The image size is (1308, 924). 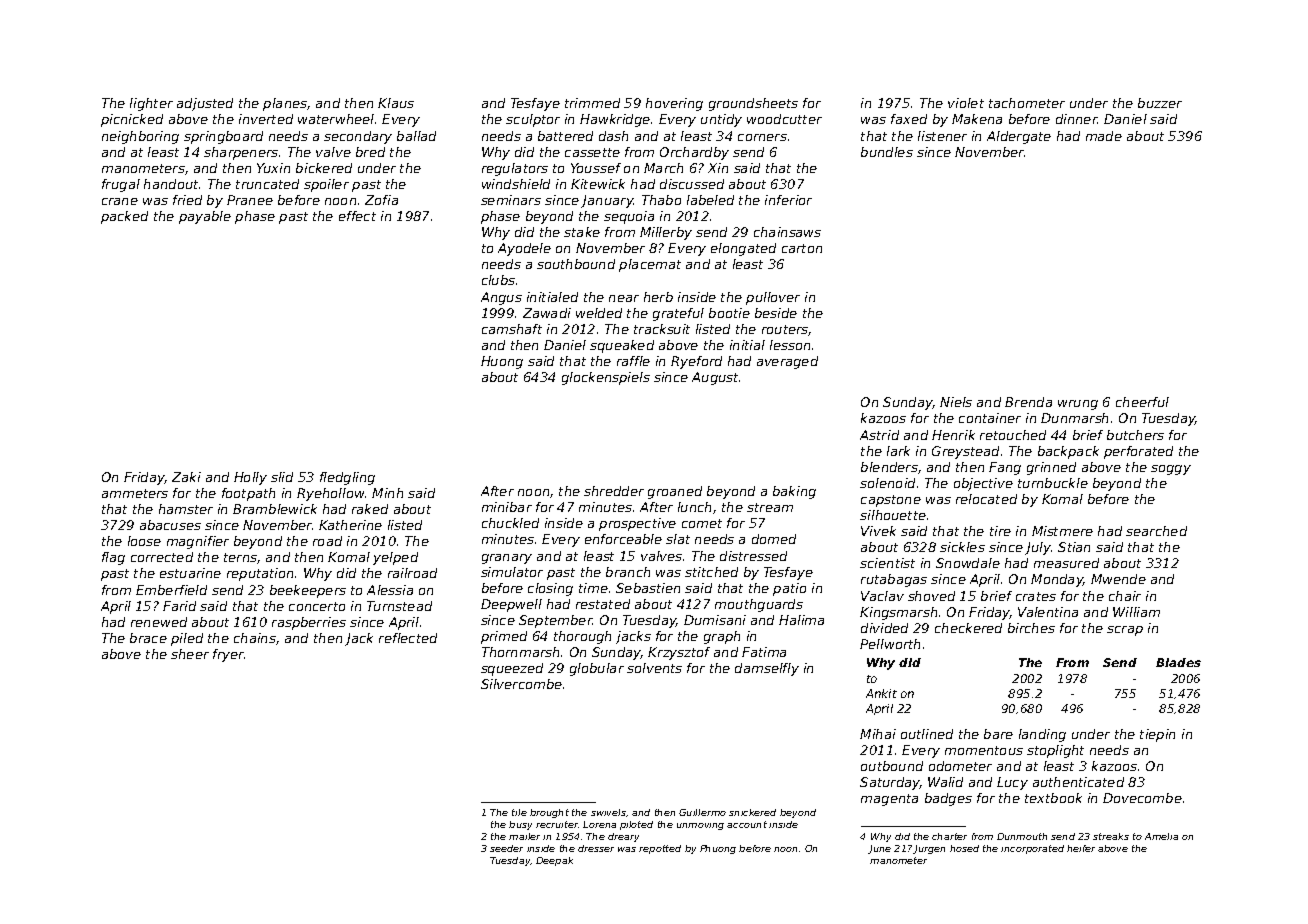 I want to click on hovering, so click(x=674, y=104).
